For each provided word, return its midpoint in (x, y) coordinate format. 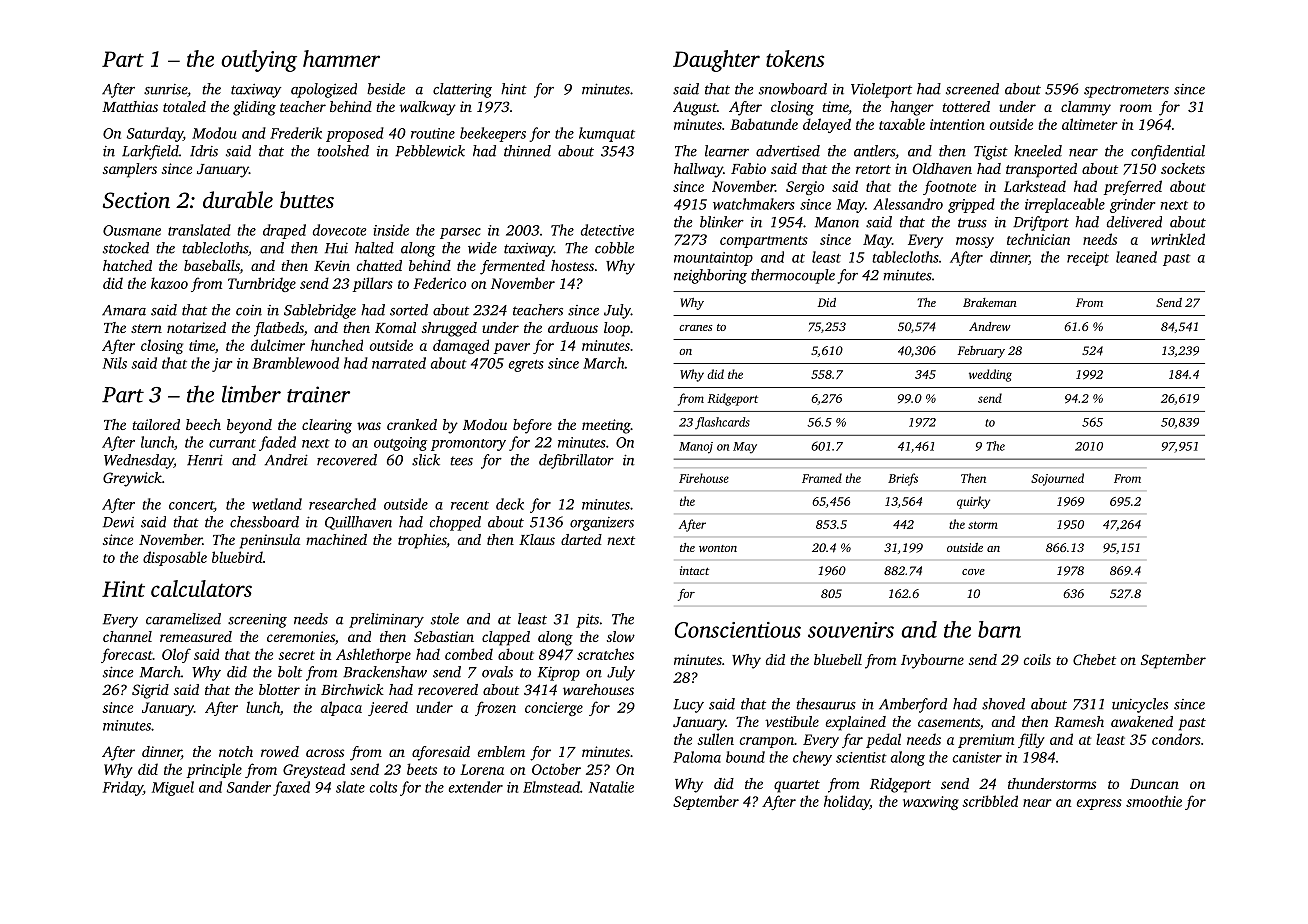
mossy (975, 242)
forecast (127, 655)
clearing (327, 426)
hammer (341, 58)
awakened (1142, 721)
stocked (126, 248)
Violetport (881, 90)
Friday (123, 788)
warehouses (598, 689)
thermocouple (793, 276)
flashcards (722, 423)
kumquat (607, 134)
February (981, 352)
